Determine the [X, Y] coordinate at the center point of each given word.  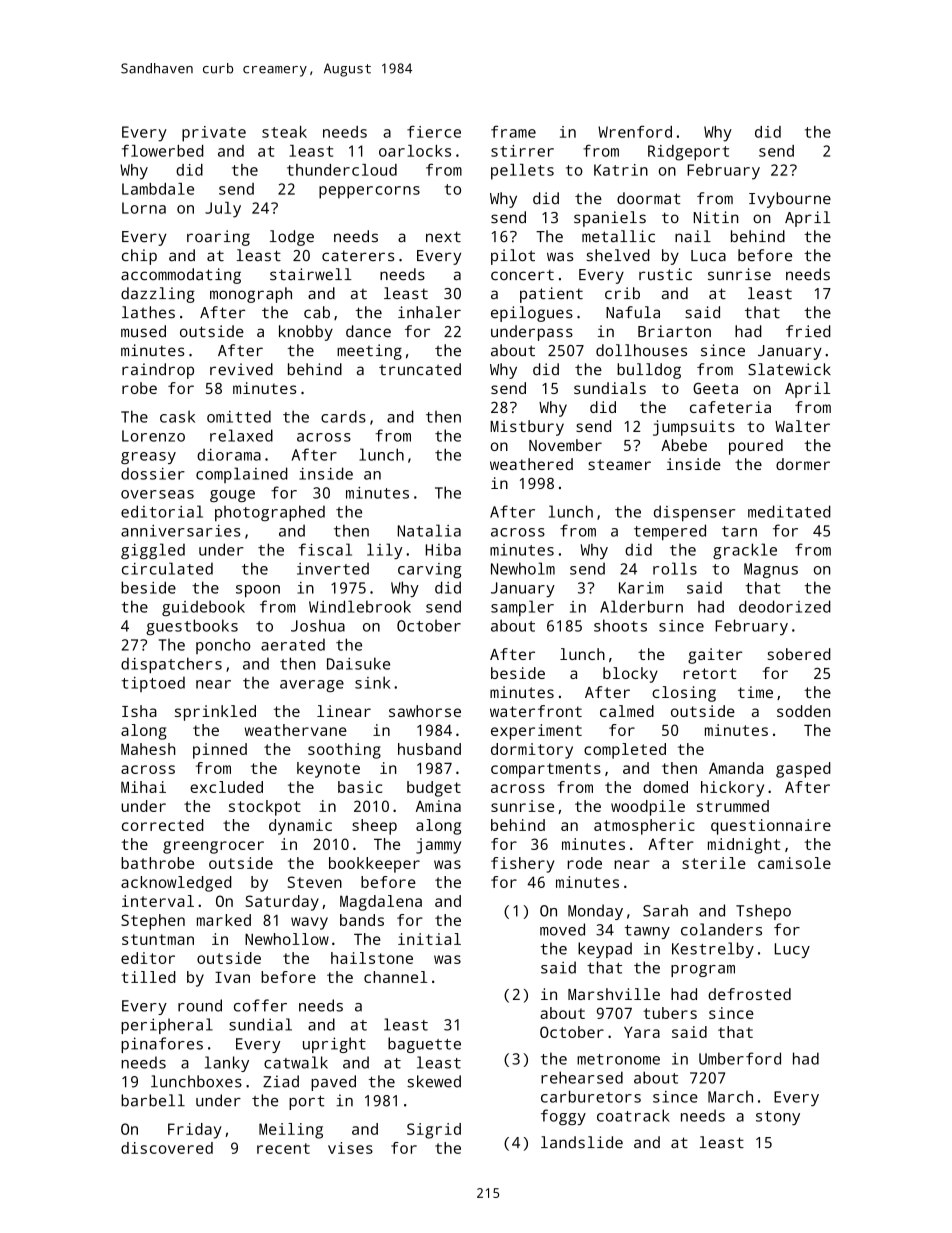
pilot [513, 257]
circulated [167, 568]
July [223, 210]
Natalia [429, 530]
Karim [641, 588]
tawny [647, 932]
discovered [167, 1148]
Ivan [232, 977]
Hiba [443, 549]
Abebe [684, 445]
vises [350, 1148]
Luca [708, 256]
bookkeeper [374, 865]
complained [242, 475]
